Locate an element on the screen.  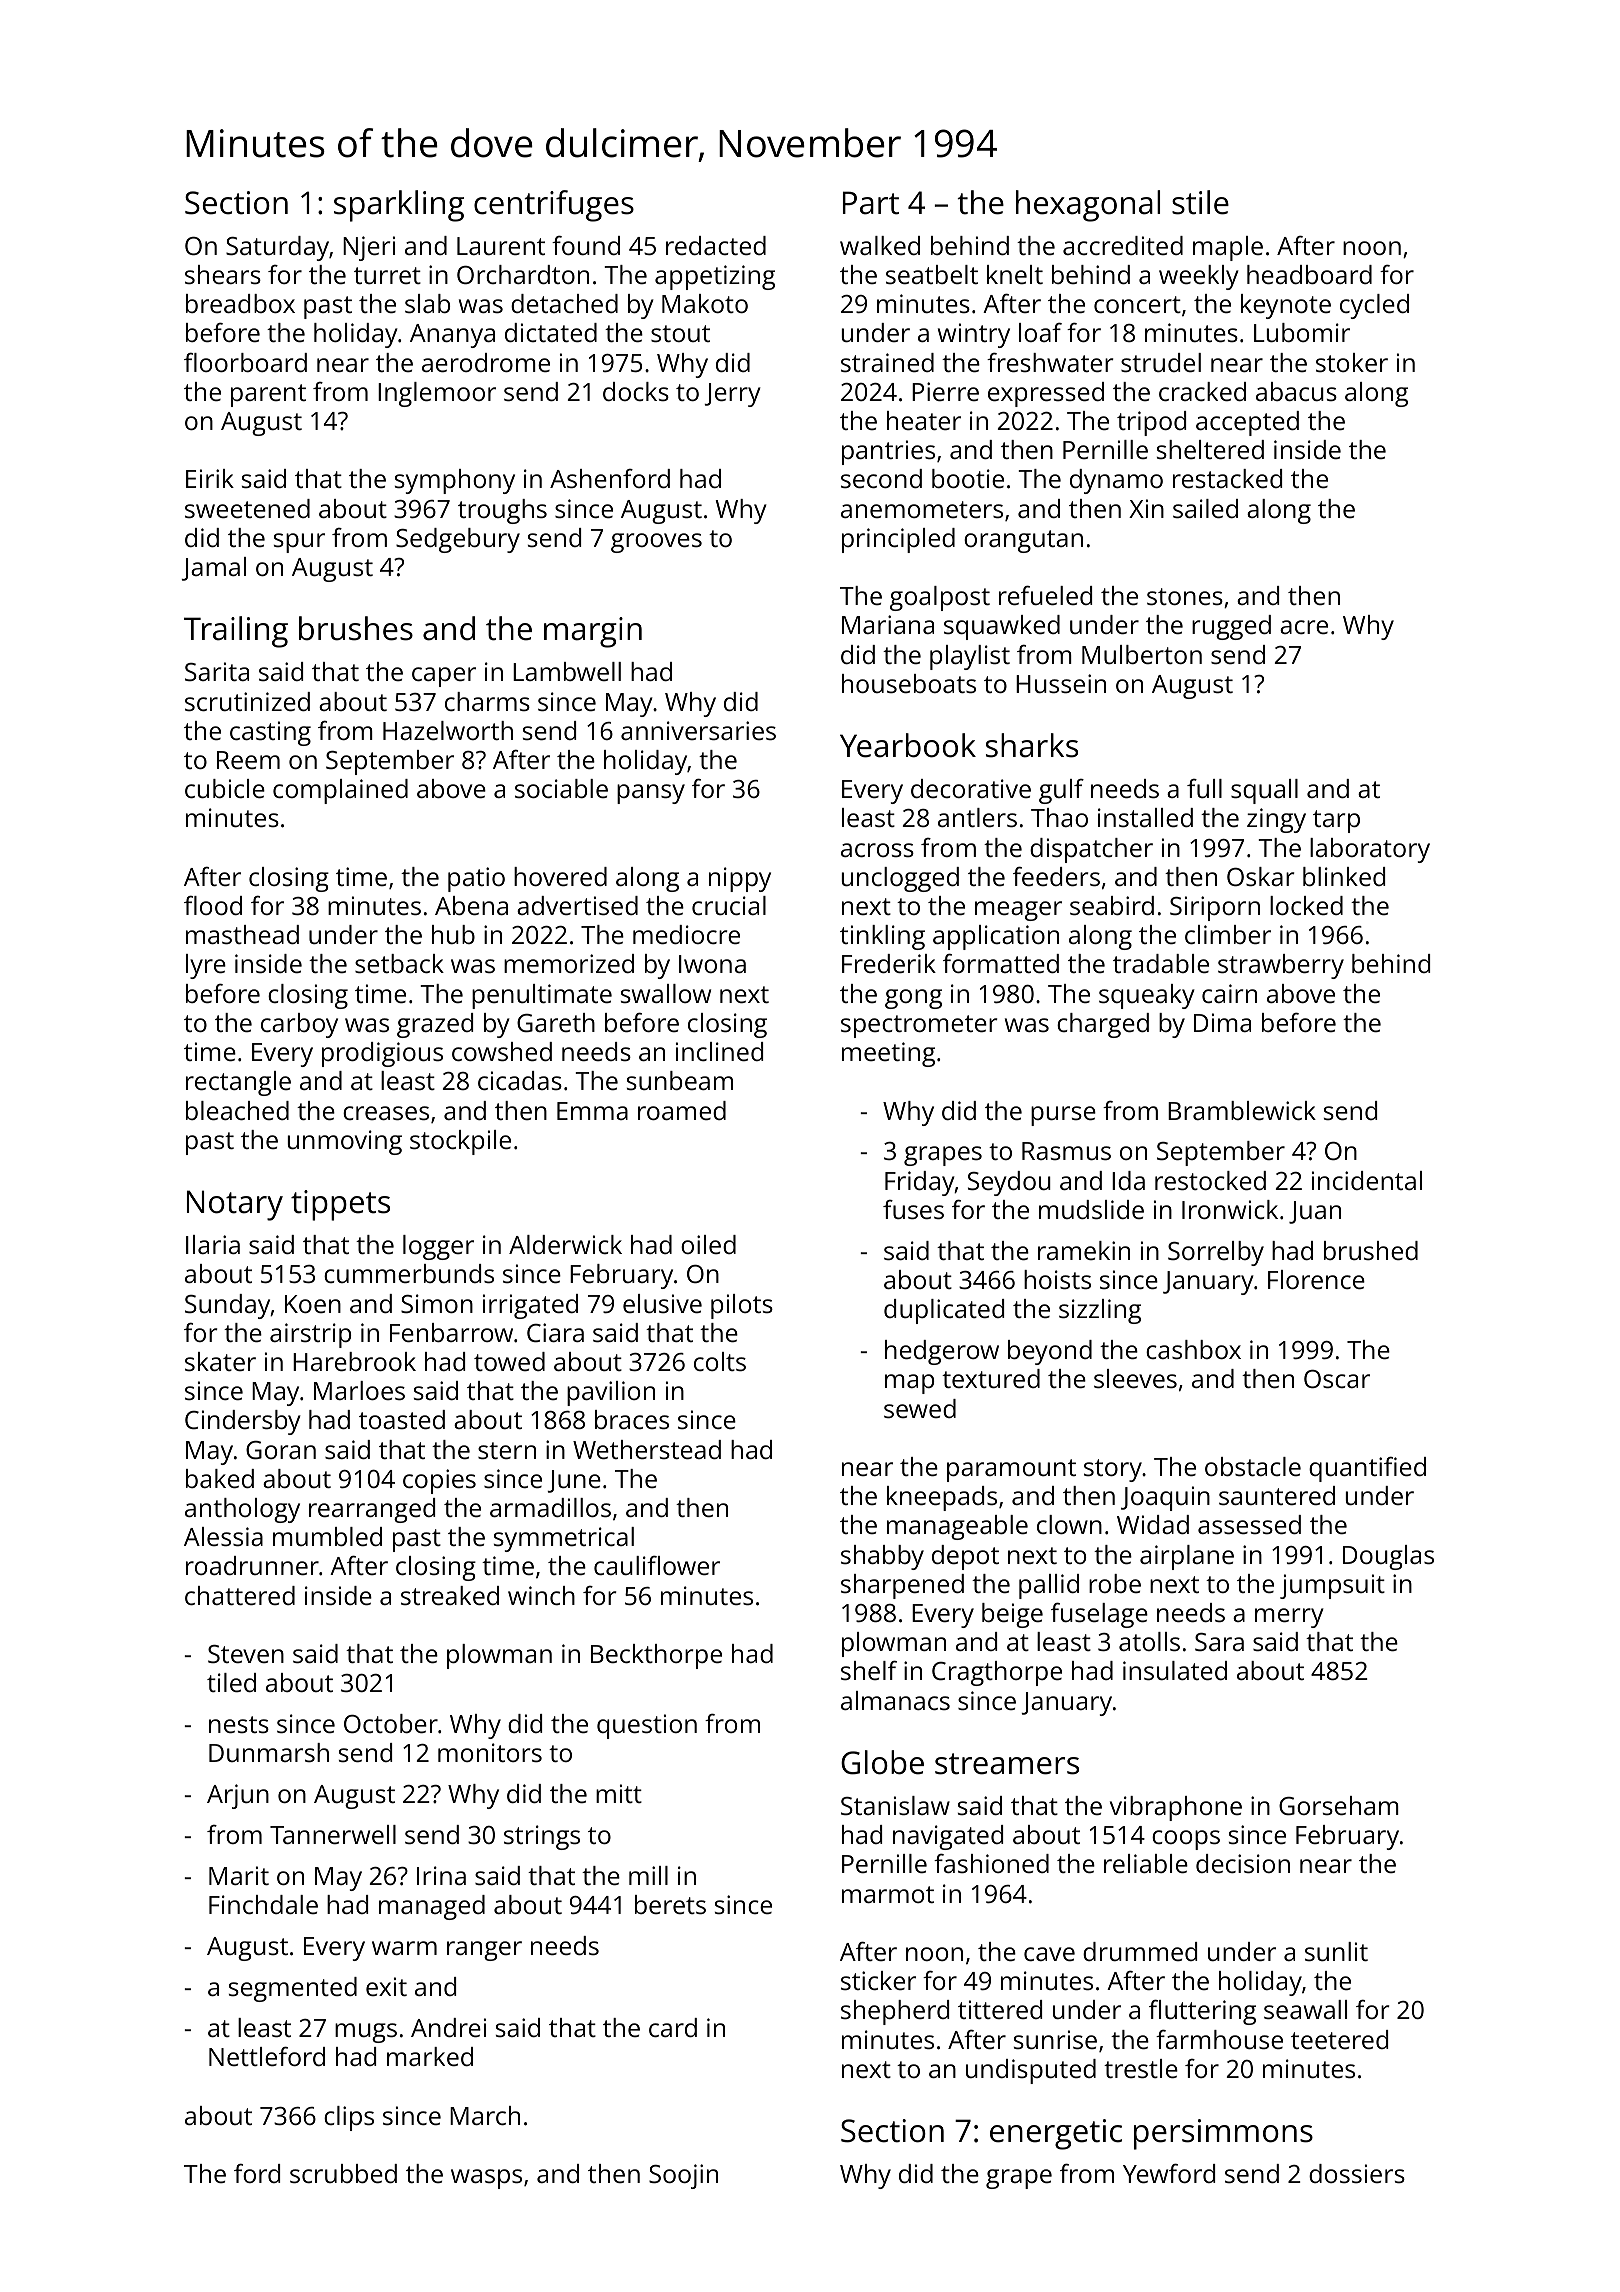
houseboats is located at coordinates (909, 683).
